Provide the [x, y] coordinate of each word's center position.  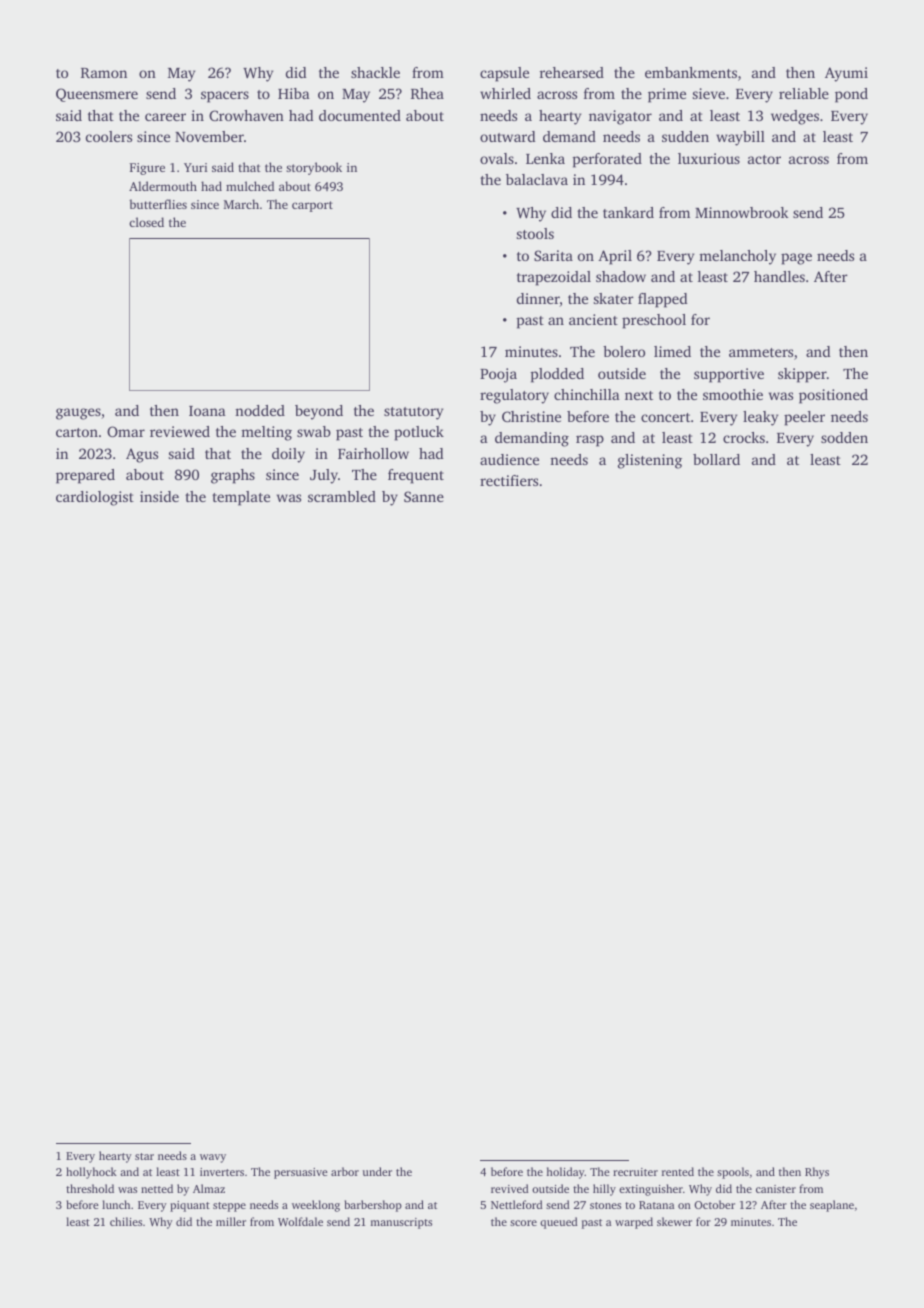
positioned [833, 396]
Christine [531, 416]
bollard [716, 459]
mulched [250, 186]
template [241, 498]
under [377, 1171]
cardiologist [95, 498]
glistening [650, 461]
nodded [260, 410]
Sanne [424, 496]
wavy [213, 1158]
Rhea [427, 93]
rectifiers [509, 480]
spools [733, 1173]
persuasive [301, 1173]
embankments [691, 72]
